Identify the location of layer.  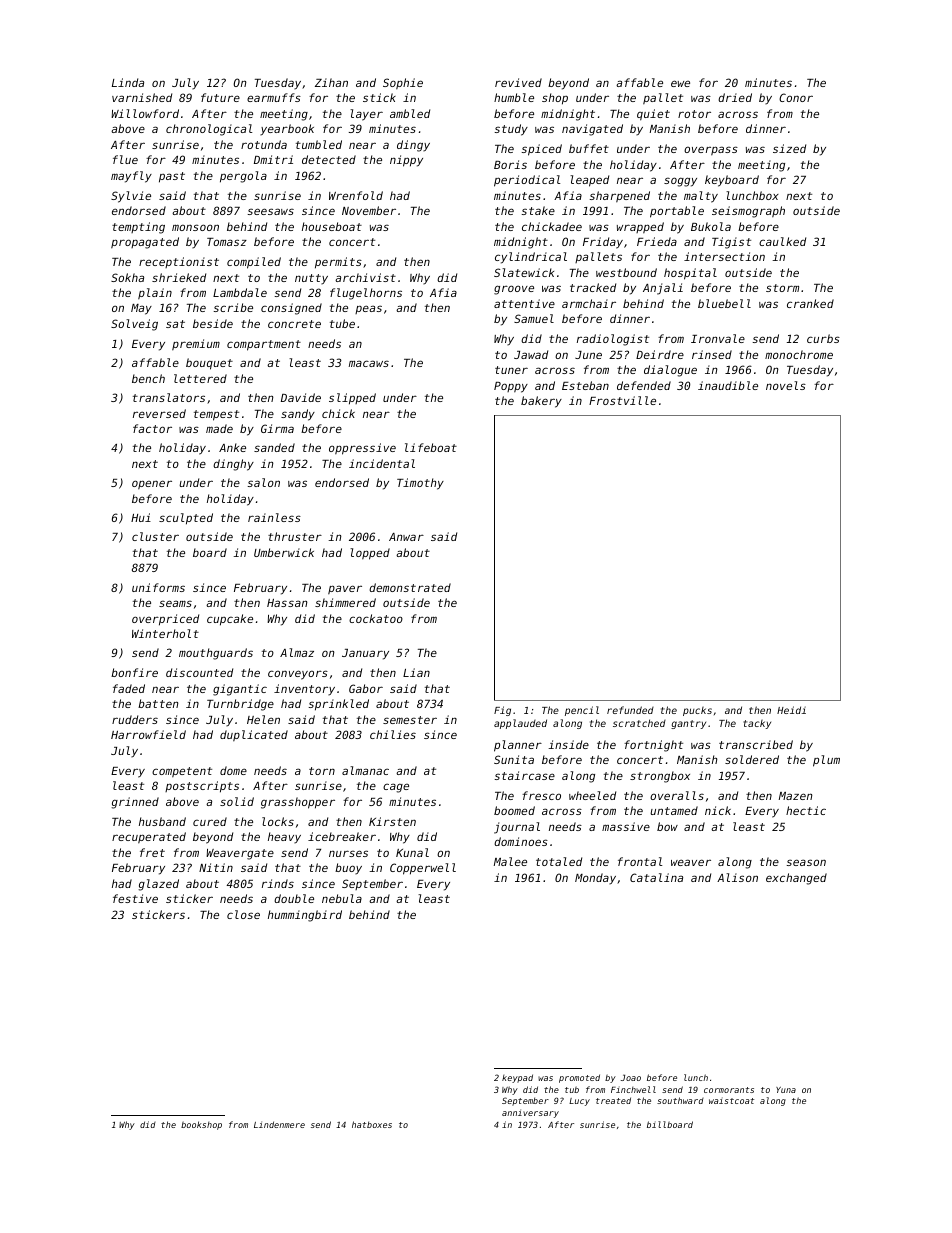
(366, 115).
